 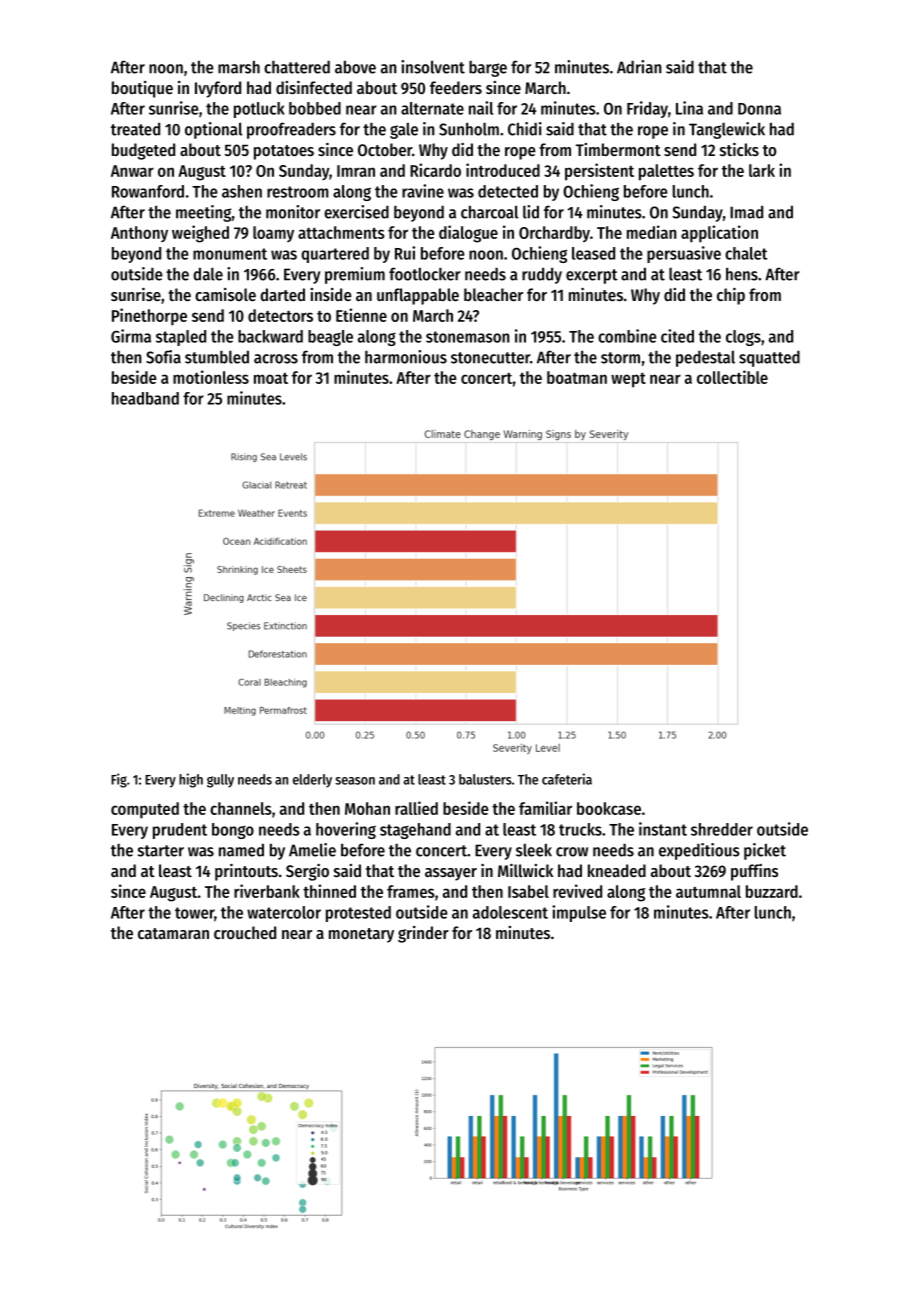 What do you see at coordinates (220, 781) in the screenshot?
I see `gully` at bounding box center [220, 781].
